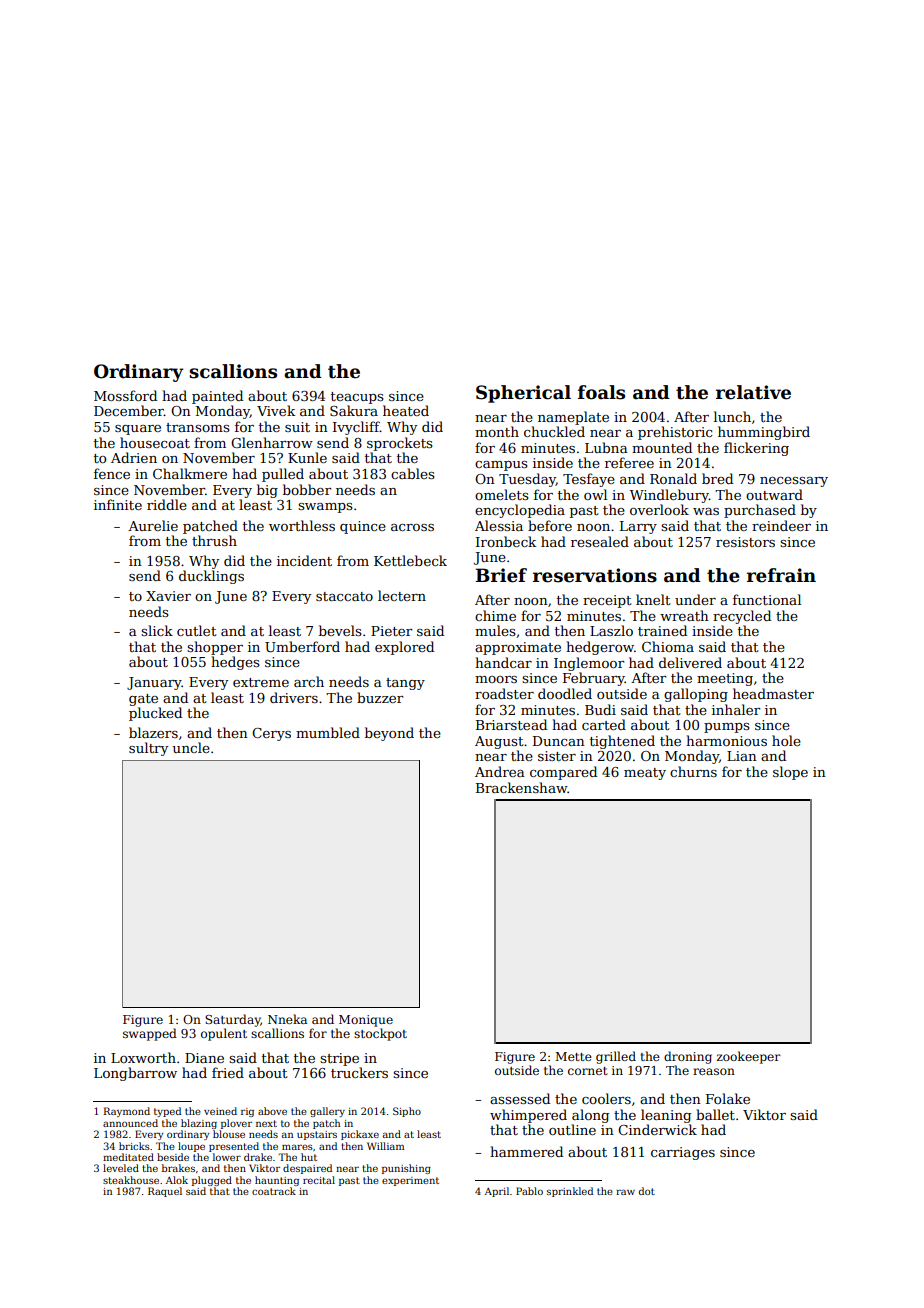 This screenshot has height=1308, width=924. I want to click on zookeeper, so click(749, 1057).
